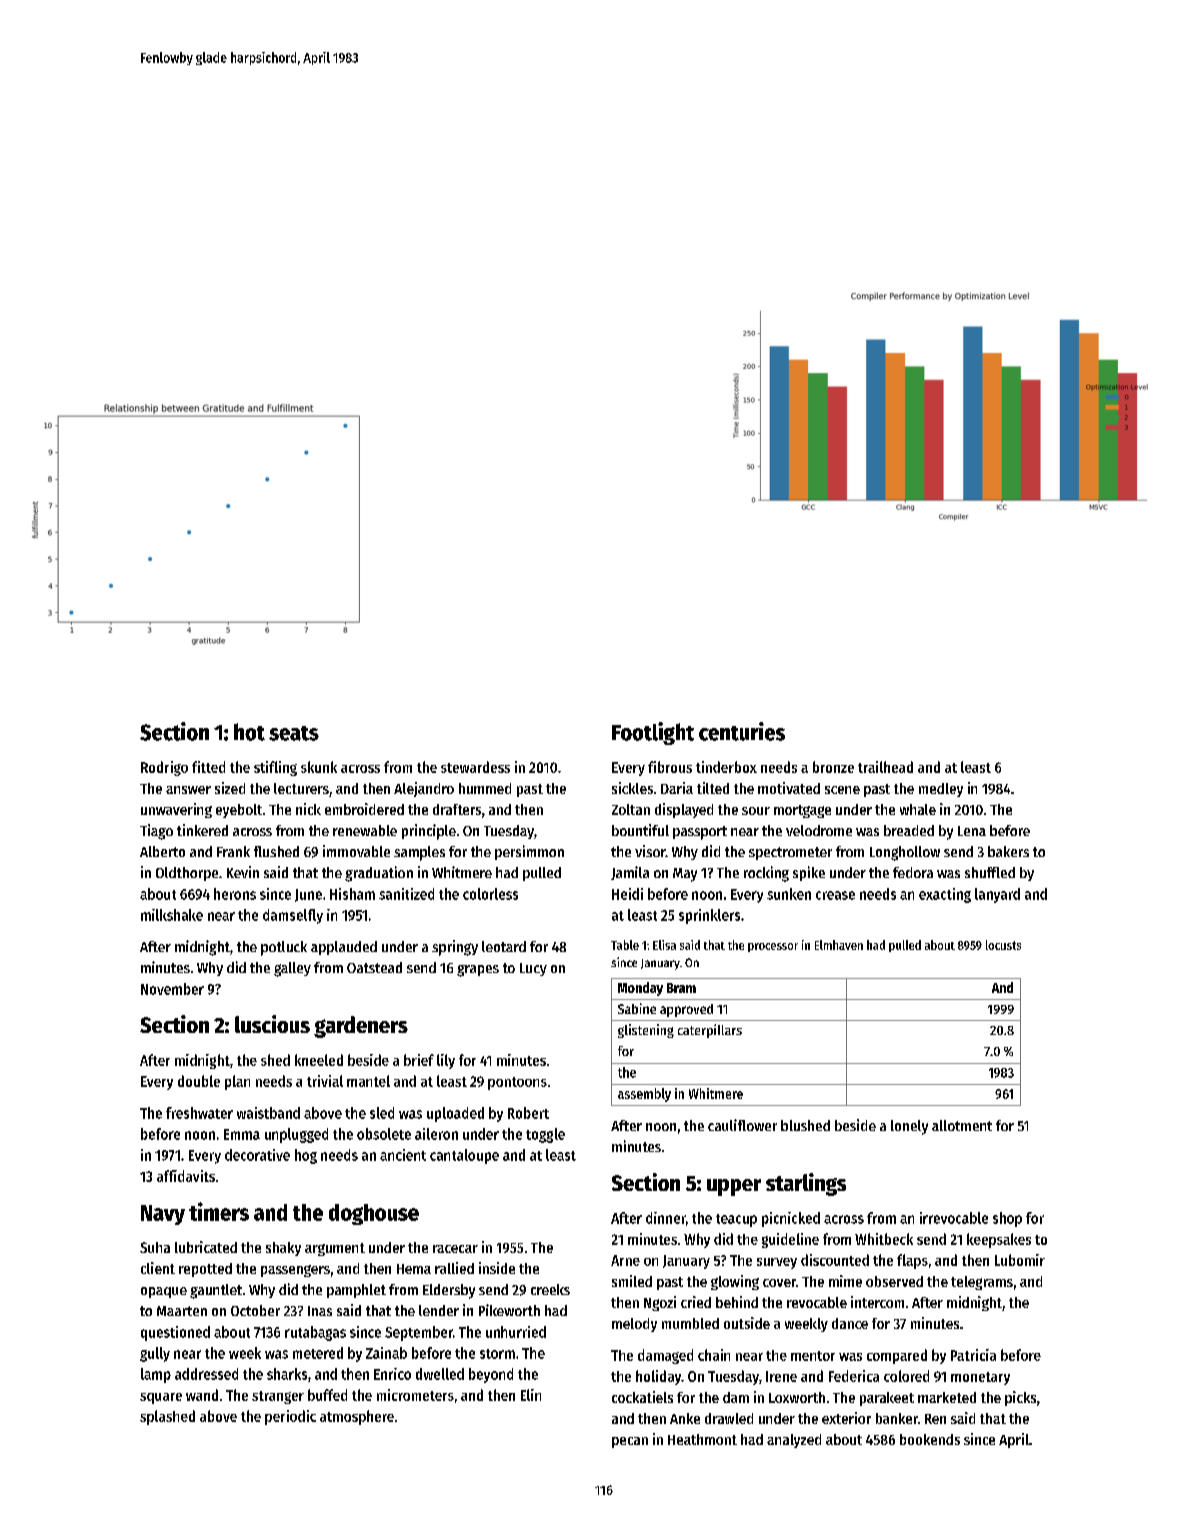 The height and width of the document is (1540, 1190). What do you see at coordinates (296, 1135) in the document?
I see `unplugged` at bounding box center [296, 1135].
